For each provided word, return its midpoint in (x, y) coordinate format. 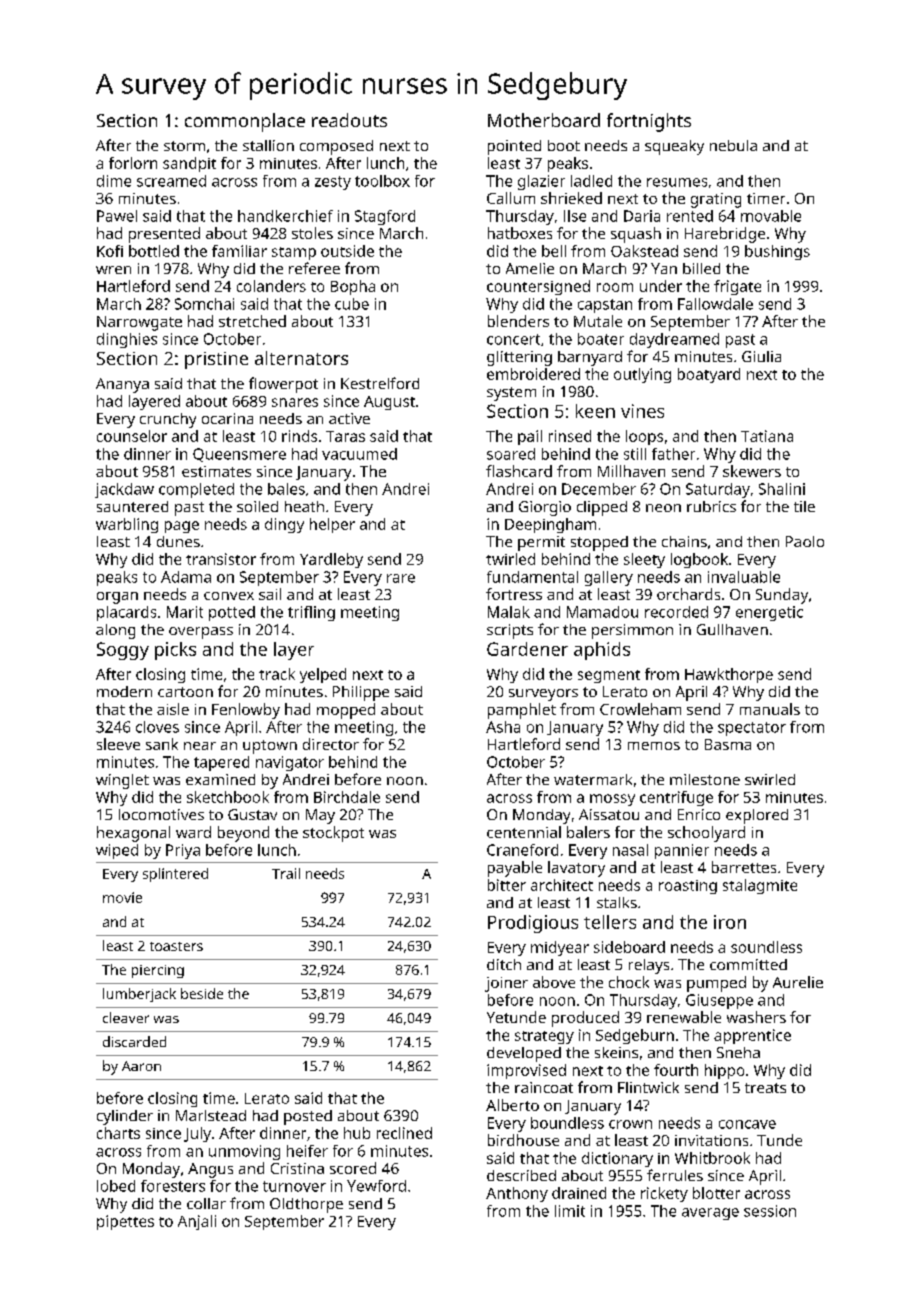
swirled (770, 779)
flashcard (519, 471)
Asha (503, 727)
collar (206, 1203)
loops (644, 437)
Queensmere (239, 455)
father (673, 454)
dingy (284, 525)
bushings (777, 252)
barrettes (744, 867)
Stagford (385, 217)
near (200, 746)
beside (202, 993)
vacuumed (359, 454)
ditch (504, 964)
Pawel (117, 216)
